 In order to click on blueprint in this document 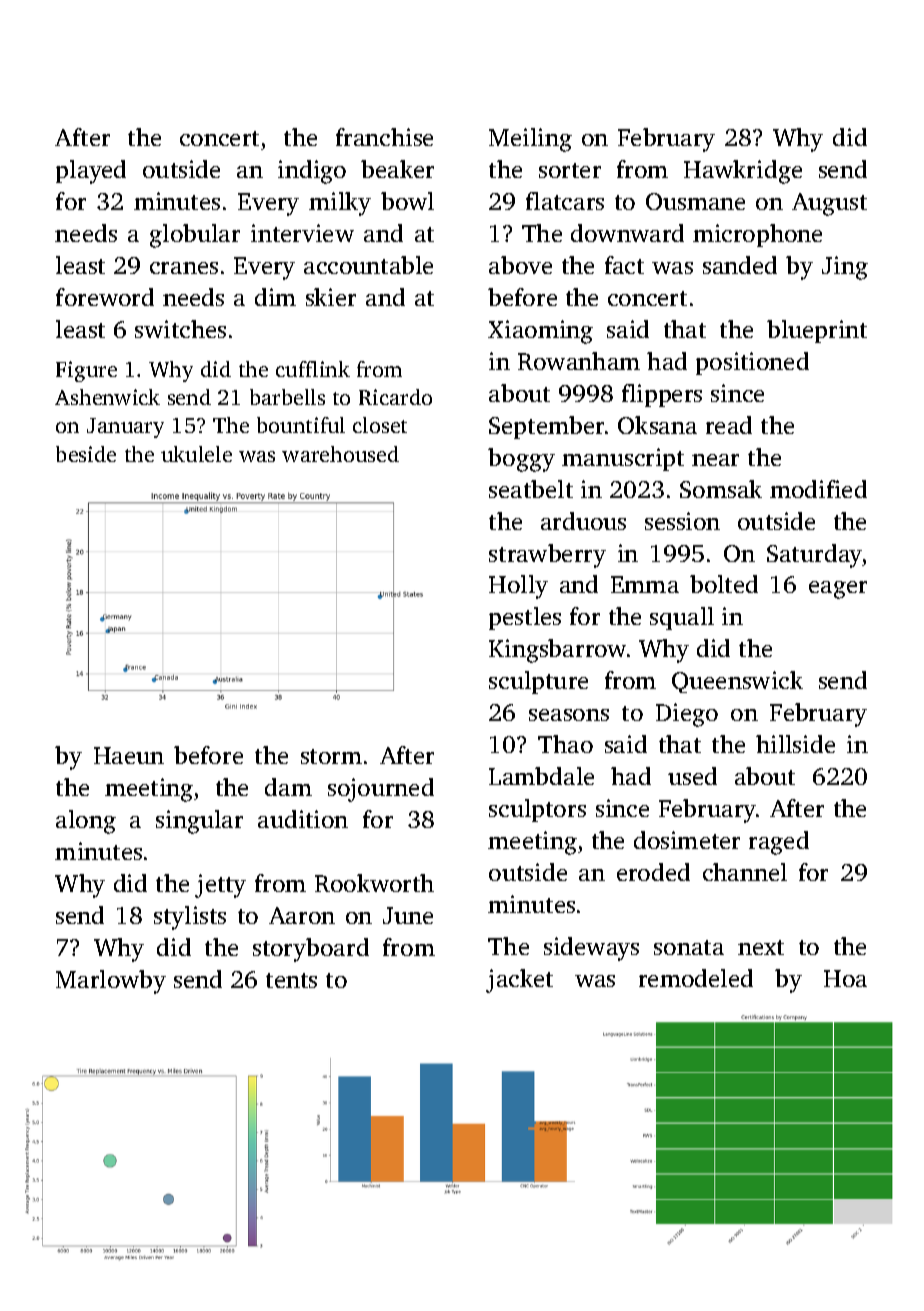, I will do `click(817, 331)`.
